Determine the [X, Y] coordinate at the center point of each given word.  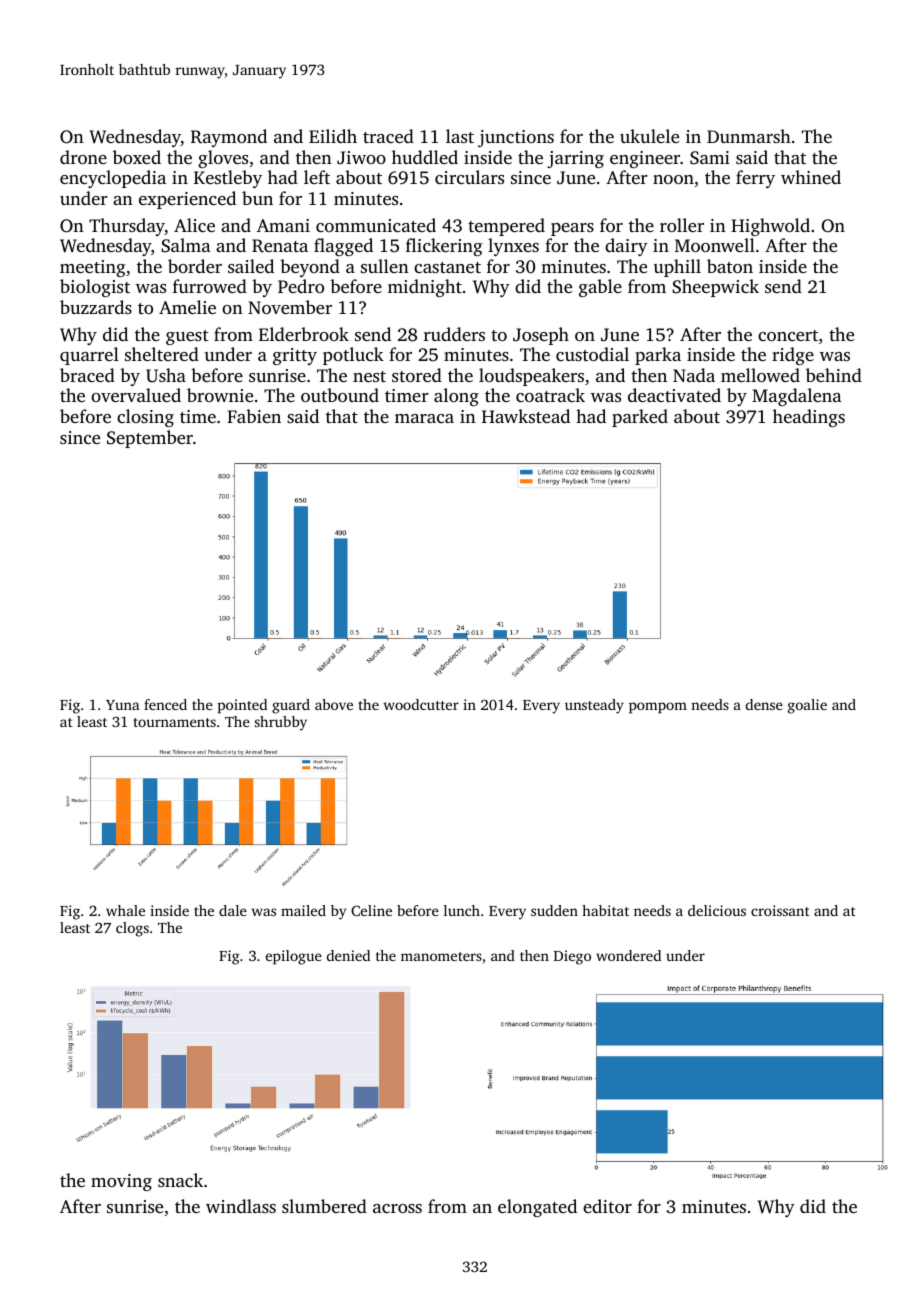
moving [121, 1182]
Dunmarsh [749, 136]
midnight [425, 288]
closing [145, 418]
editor [607, 1206]
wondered [628, 955]
